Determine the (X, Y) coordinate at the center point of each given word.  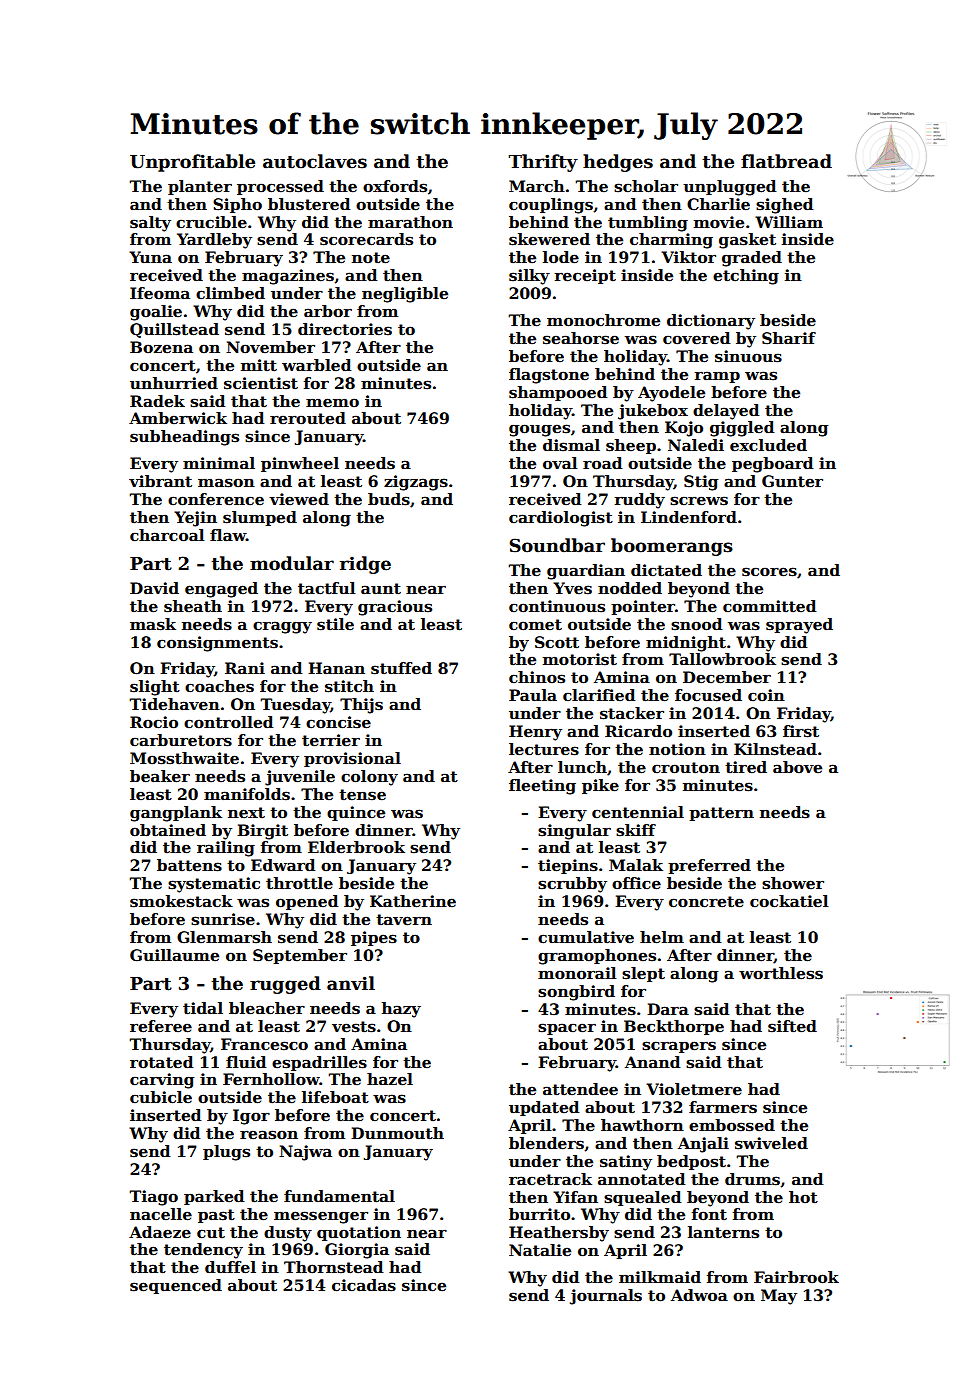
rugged (285, 985)
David (154, 588)
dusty (288, 1234)
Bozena (161, 347)
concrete (706, 902)
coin (766, 695)
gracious (395, 608)
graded (752, 259)
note (371, 258)
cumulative (586, 937)
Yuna (150, 257)
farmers (723, 1107)
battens (189, 865)
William (789, 222)
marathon (410, 222)
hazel (390, 1079)
